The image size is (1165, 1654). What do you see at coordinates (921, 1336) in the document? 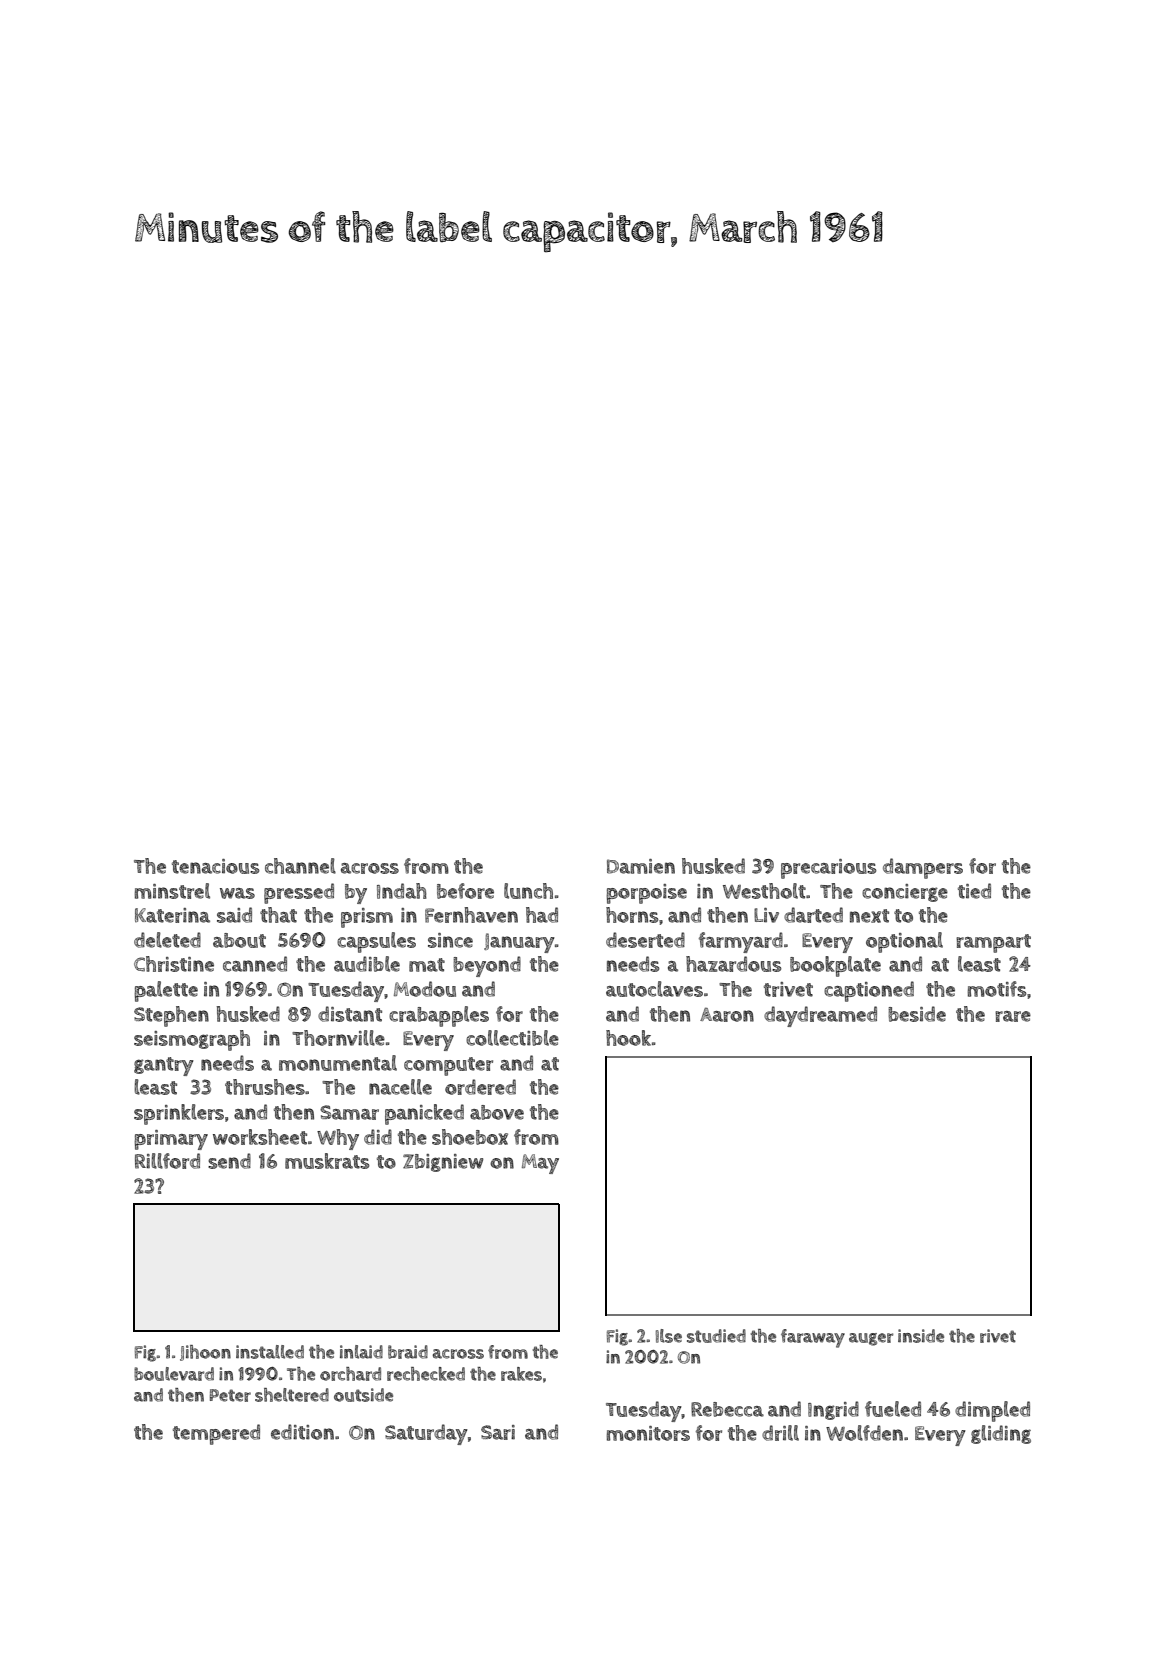
I see `inside` at bounding box center [921, 1336].
